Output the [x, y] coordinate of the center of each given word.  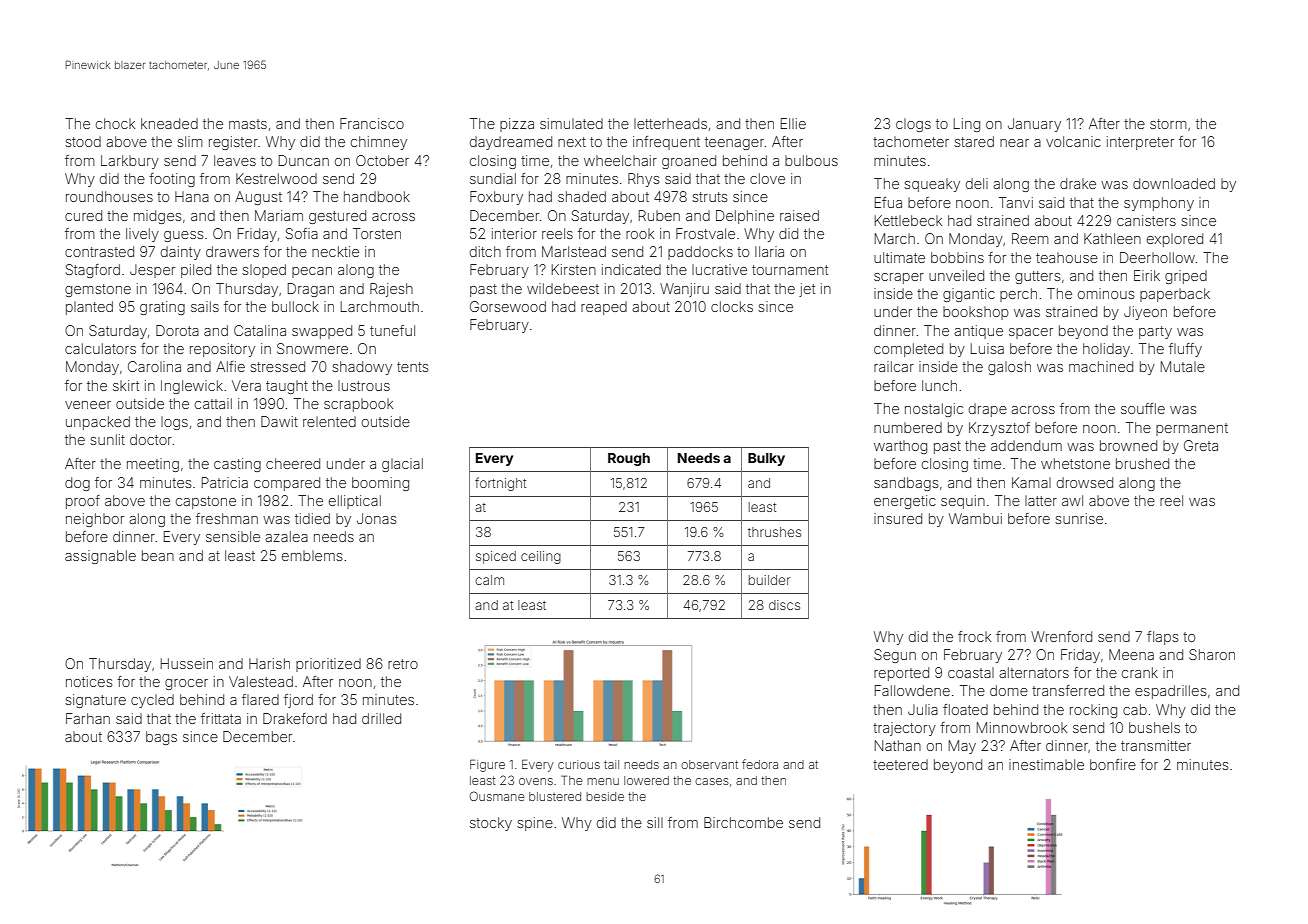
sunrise [1079, 518]
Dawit [279, 421]
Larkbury [130, 162]
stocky [491, 824]
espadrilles [1171, 692]
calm [489, 580]
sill [655, 822]
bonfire [1113, 764]
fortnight [500, 484]
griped [1186, 277]
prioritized [328, 665]
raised [799, 215]
